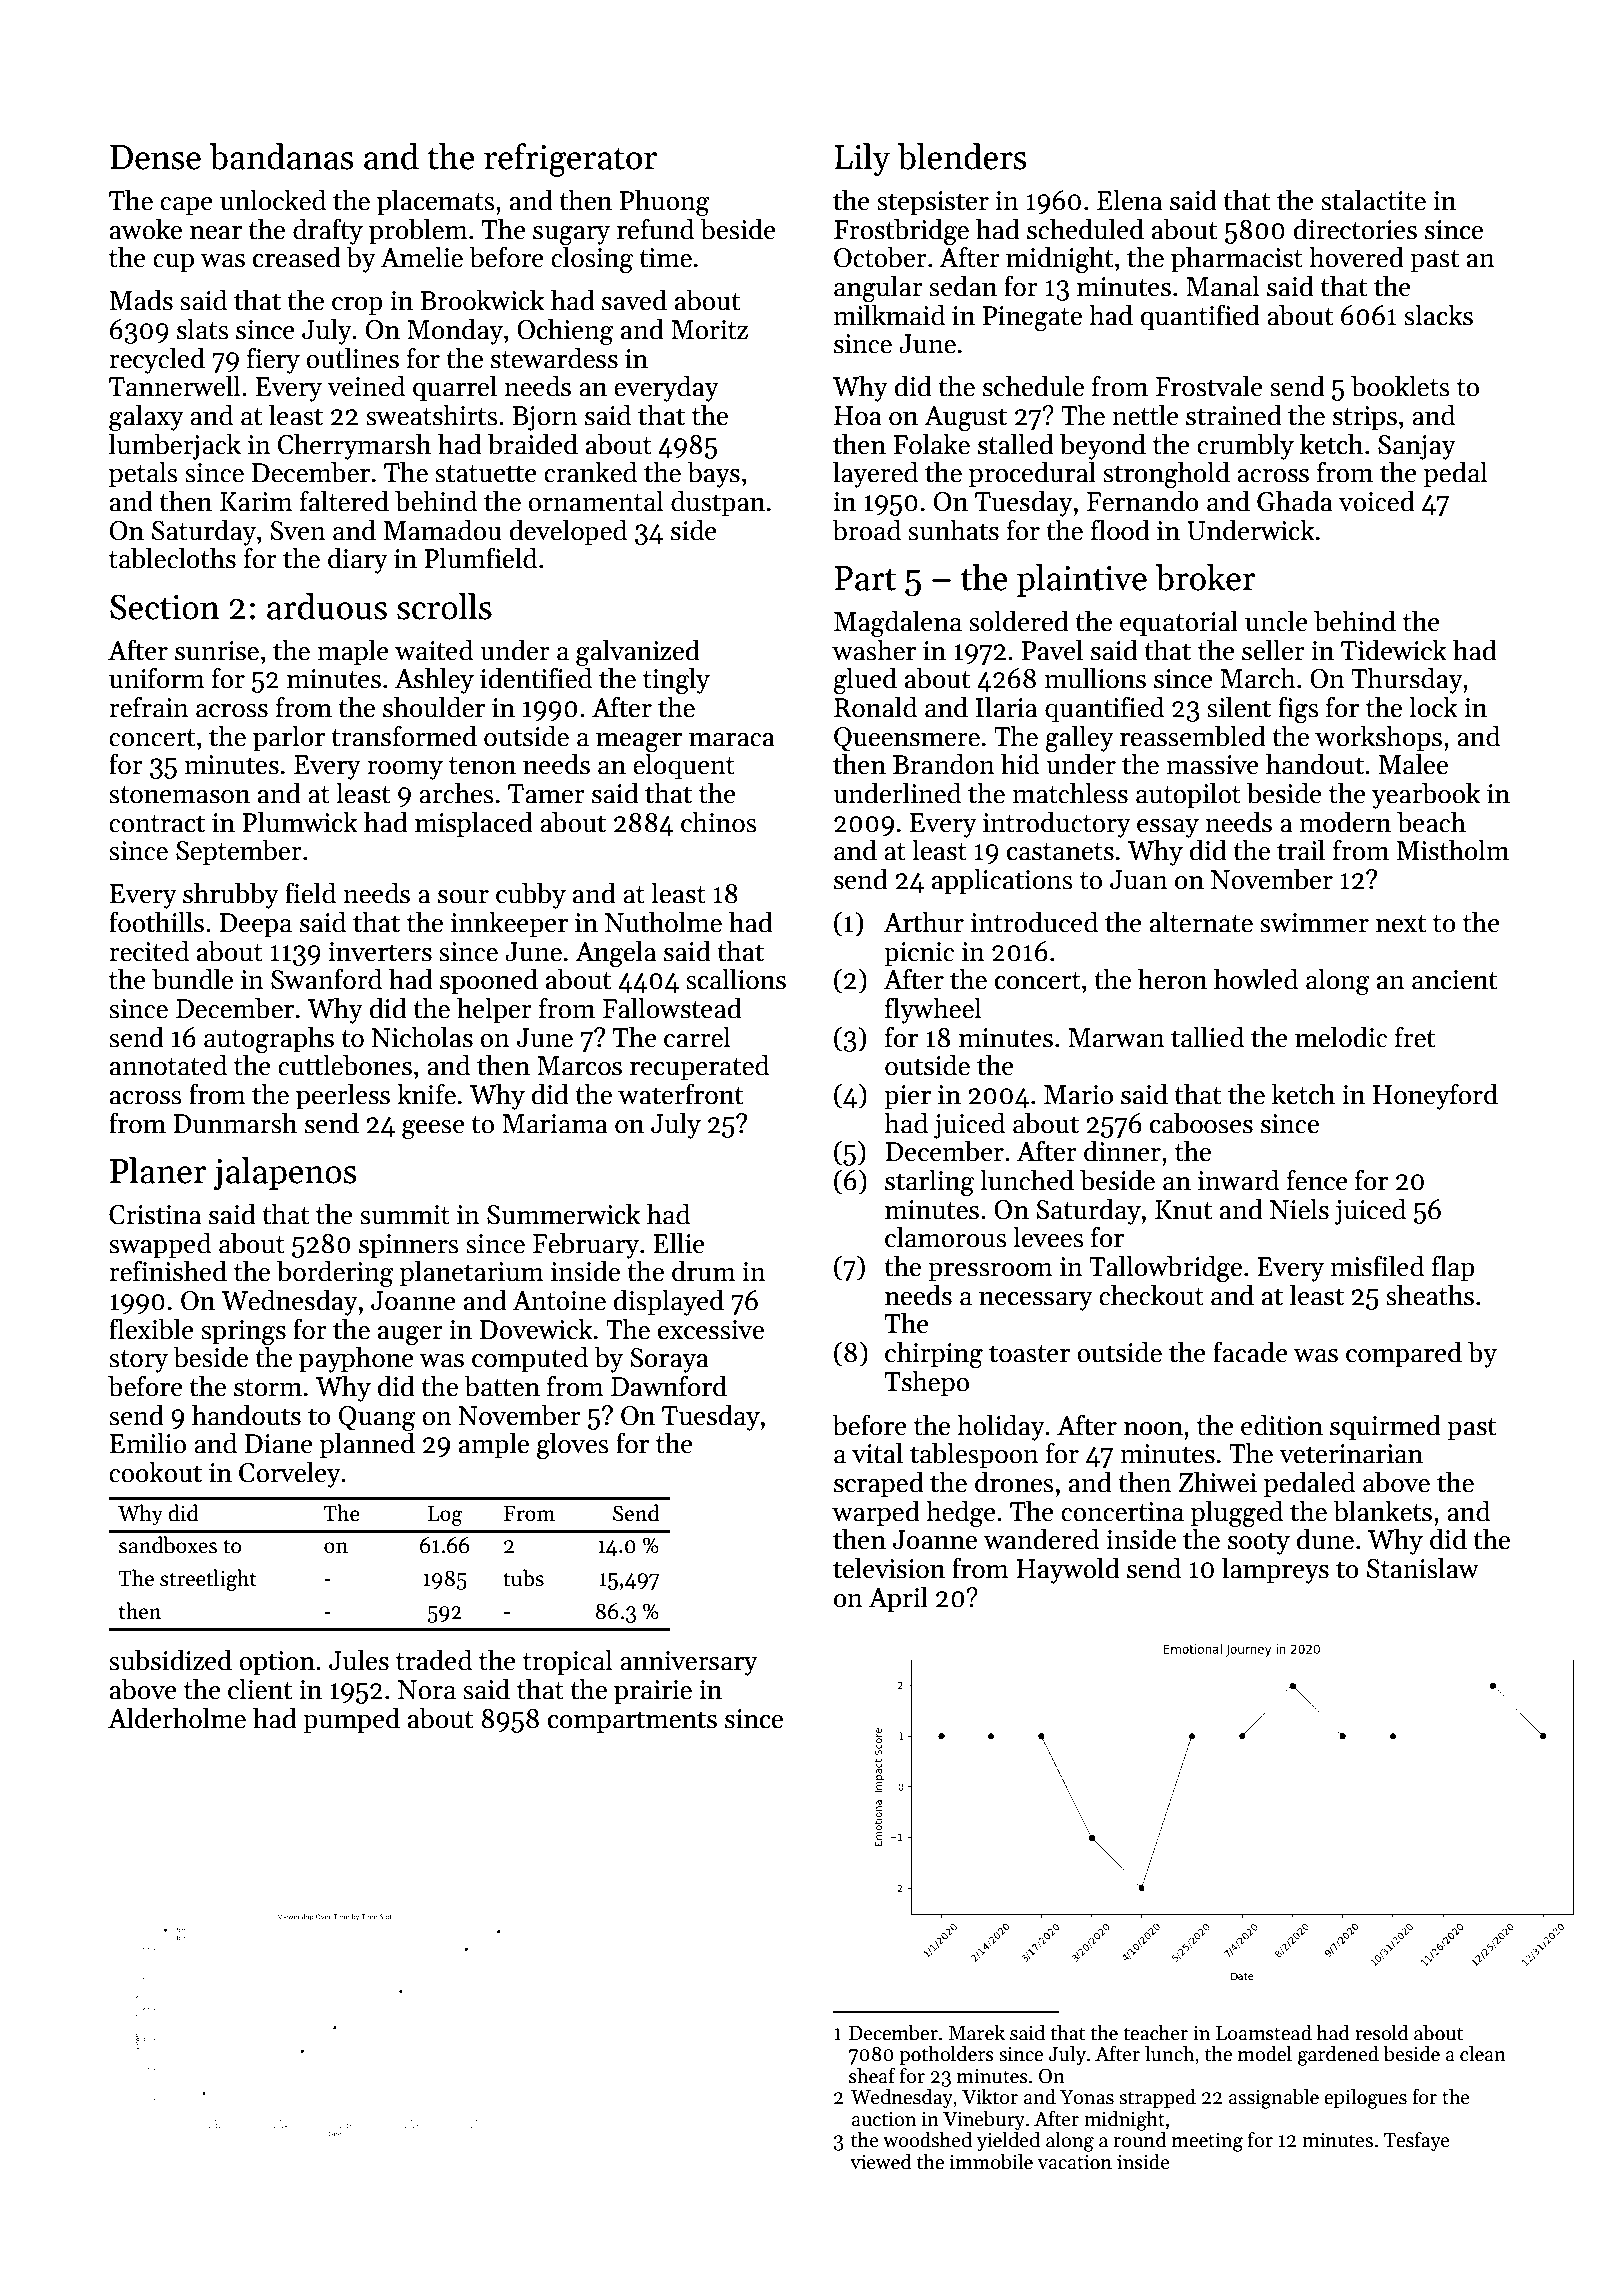 The image size is (1620, 2292). What do you see at coordinates (351, 1720) in the screenshot?
I see `pumped` at bounding box center [351, 1720].
